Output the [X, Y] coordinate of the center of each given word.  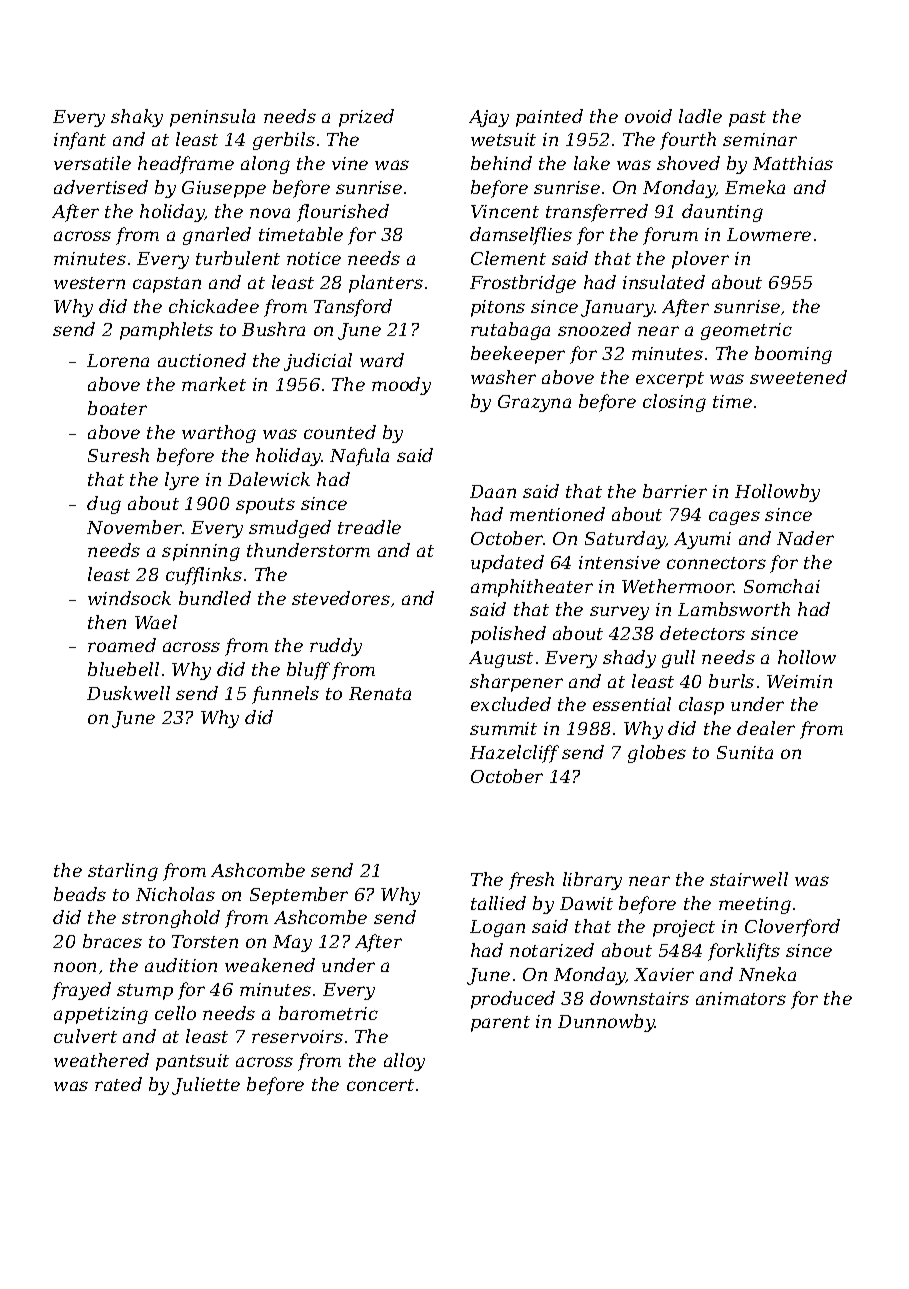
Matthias [793, 163]
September [299, 896]
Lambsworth [734, 609]
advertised [101, 187]
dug [104, 505]
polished [508, 635]
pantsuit [192, 1062]
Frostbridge [523, 284]
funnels [285, 695]
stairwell [749, 879]
